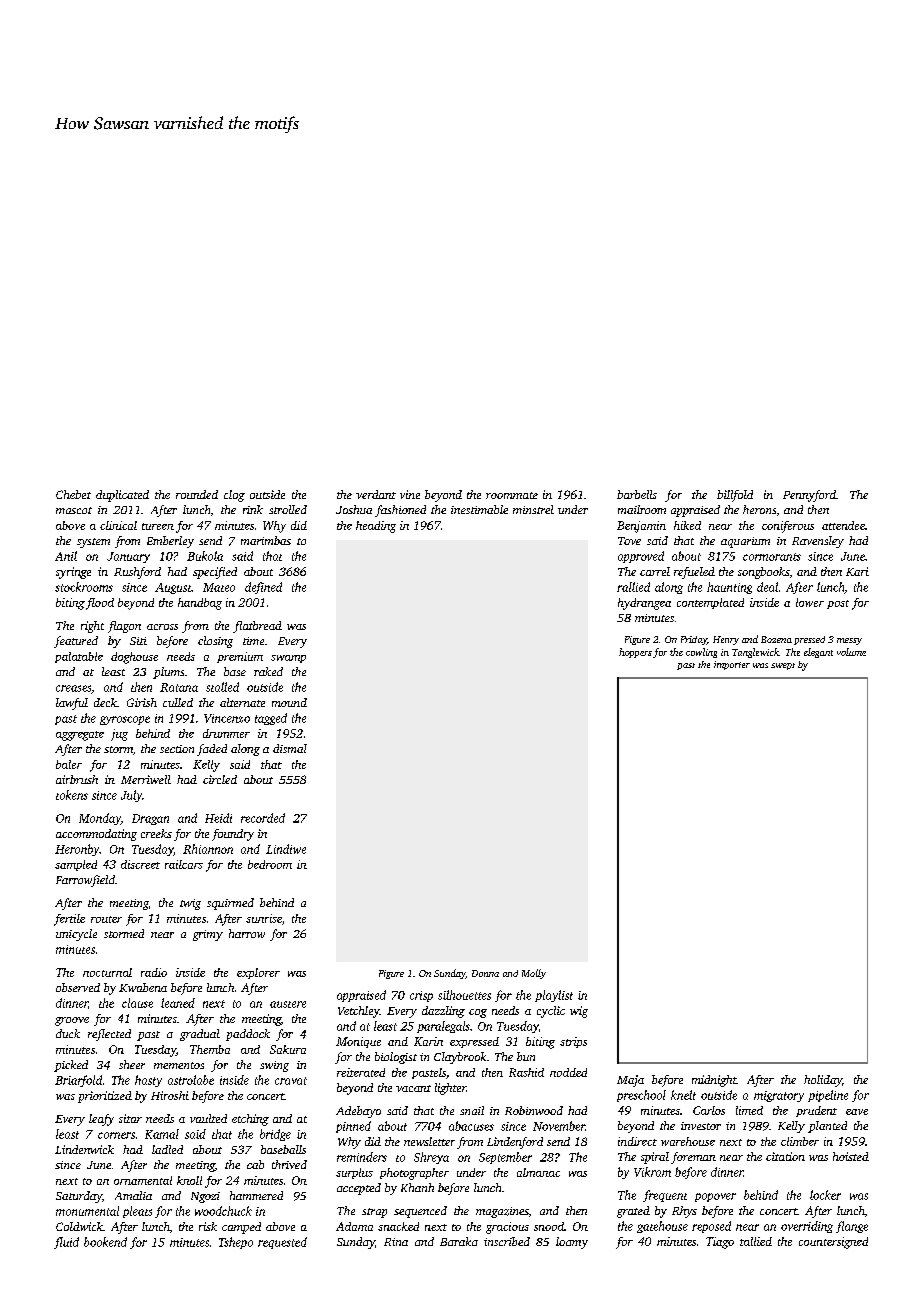 This screenshot has height=1308, width=924. What do you see at coordinates (87, 1211) in the screenshot?
I see `monumental` at bounding box center [87, 1211].
